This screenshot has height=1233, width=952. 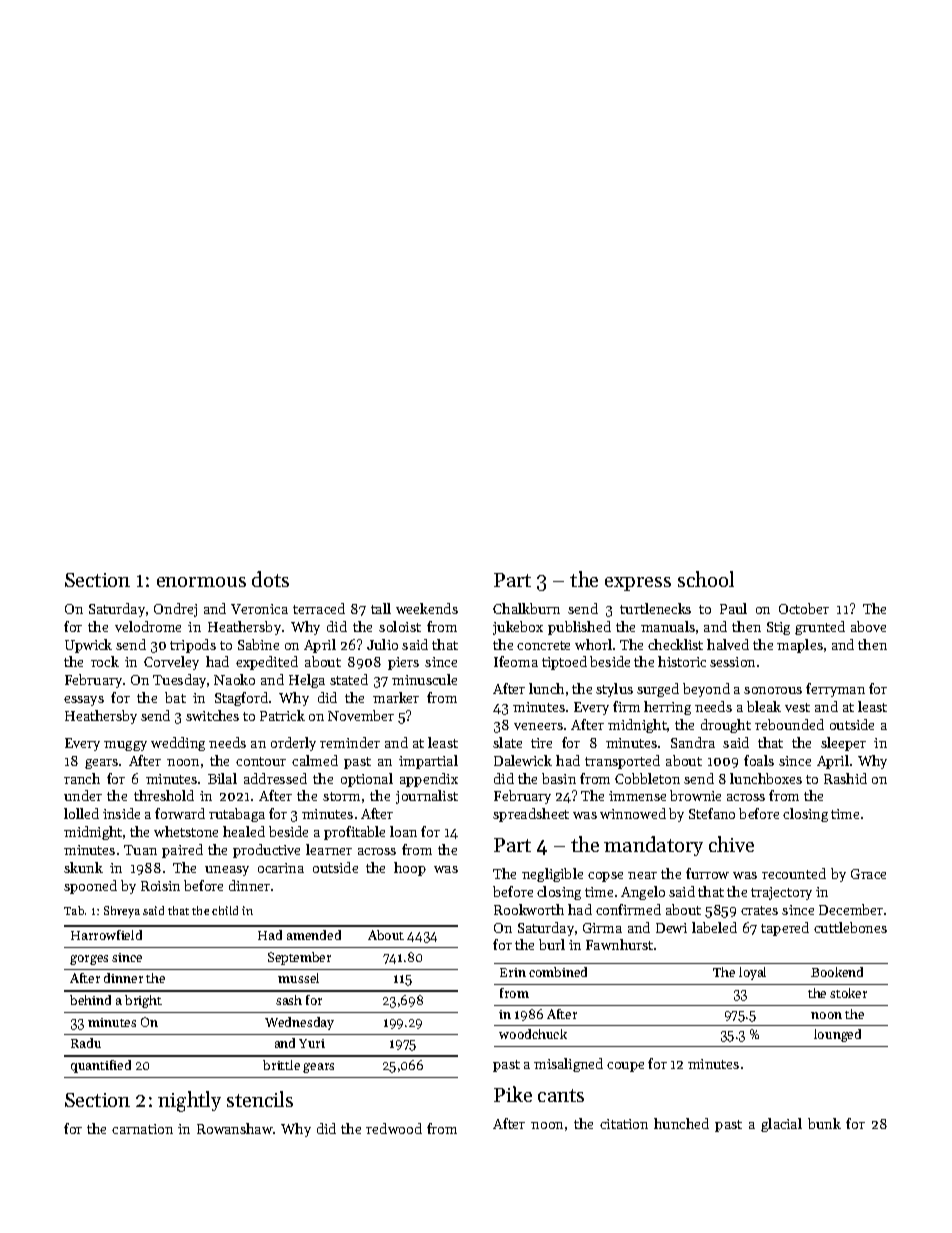 What do you see at coordinates (125, 746) in the screenshot?
I see `muggy` at bounding box center [125, 746].
